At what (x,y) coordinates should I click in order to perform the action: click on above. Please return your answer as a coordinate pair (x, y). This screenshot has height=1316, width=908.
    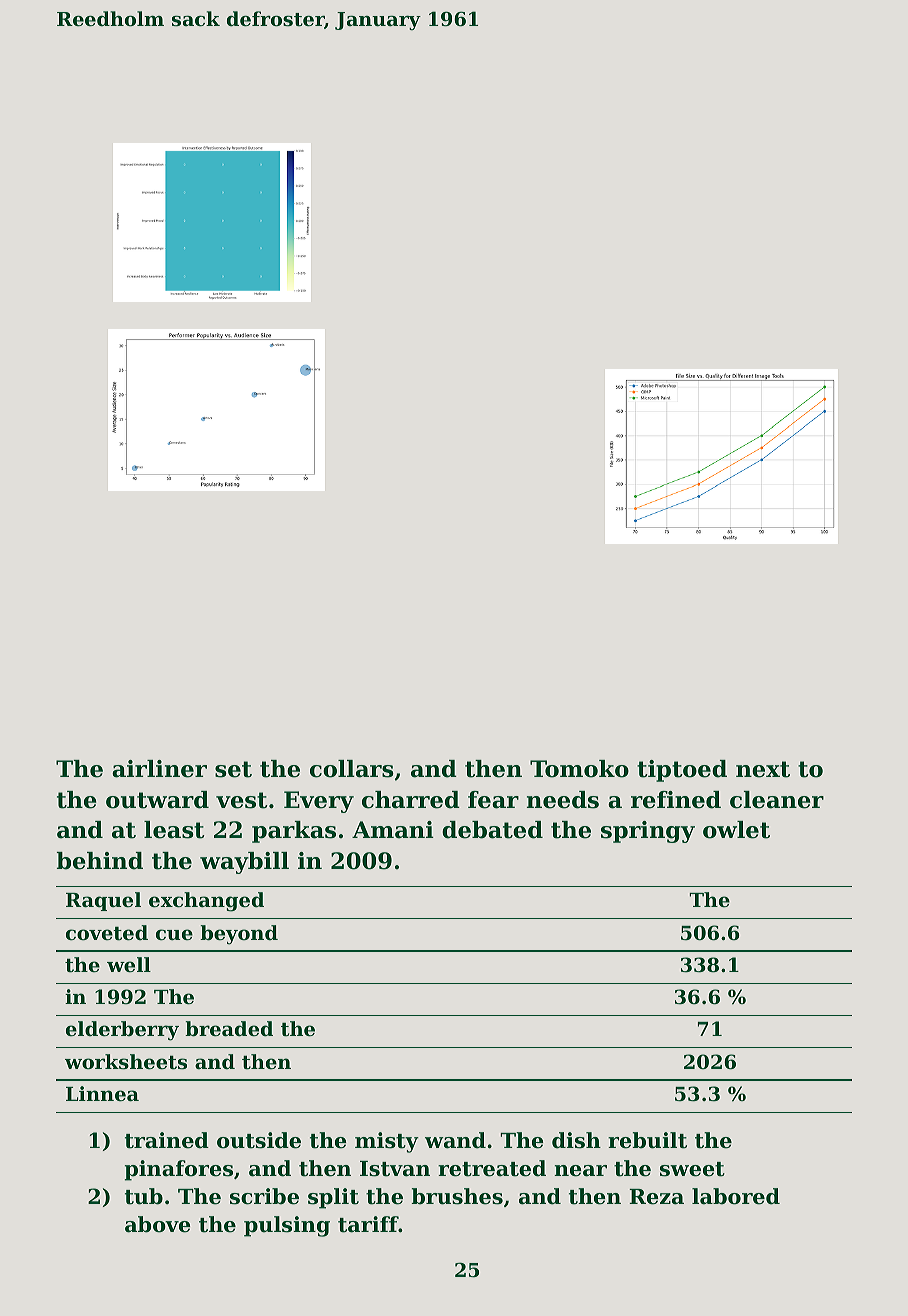
    Looking at the image, I should click on (157, 1224).
